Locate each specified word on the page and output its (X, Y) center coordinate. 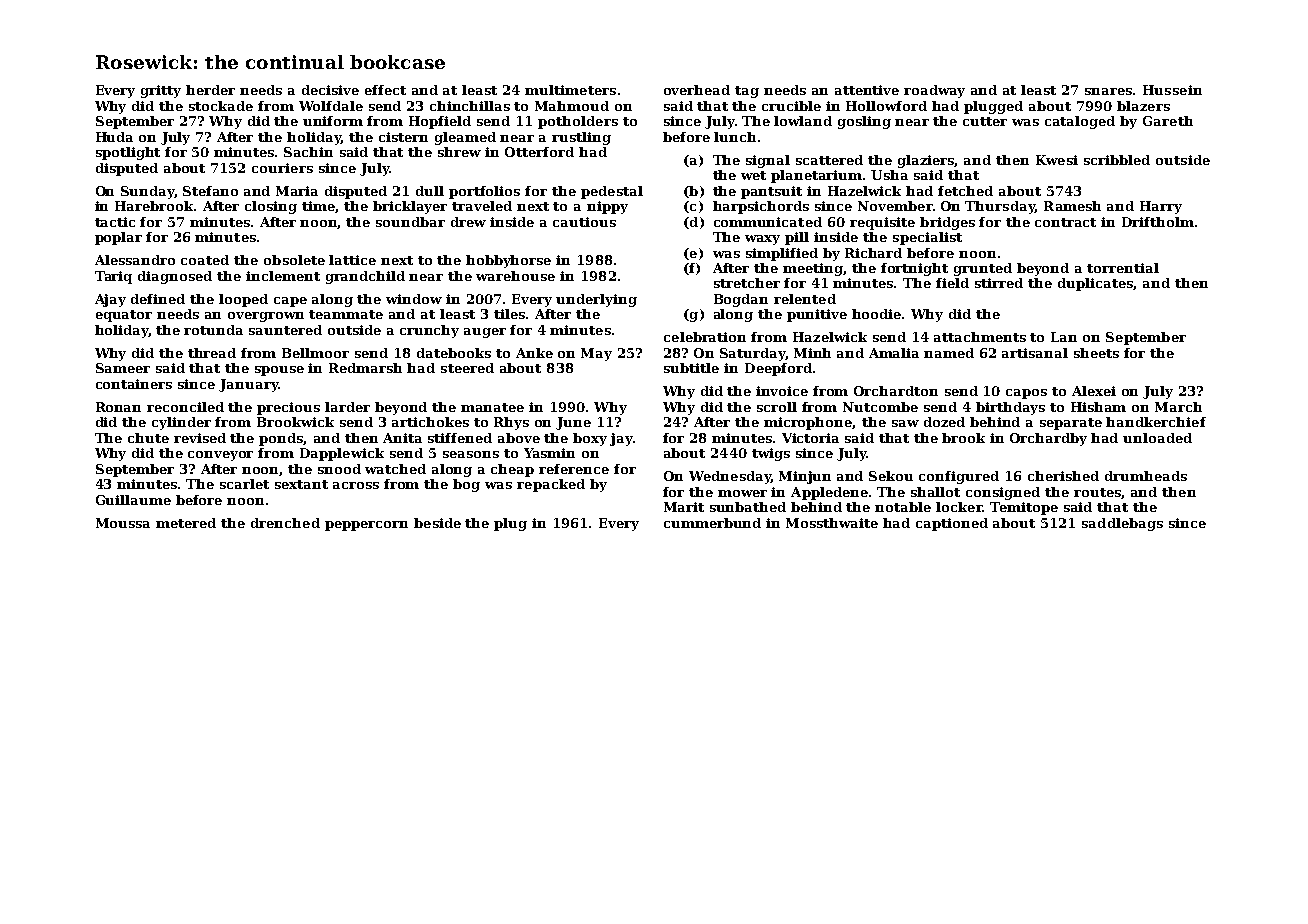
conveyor (220, 456)
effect (385, 90)
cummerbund (712, 523)
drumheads (1146, 476)
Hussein (1172, 90)
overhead (697, 90)
